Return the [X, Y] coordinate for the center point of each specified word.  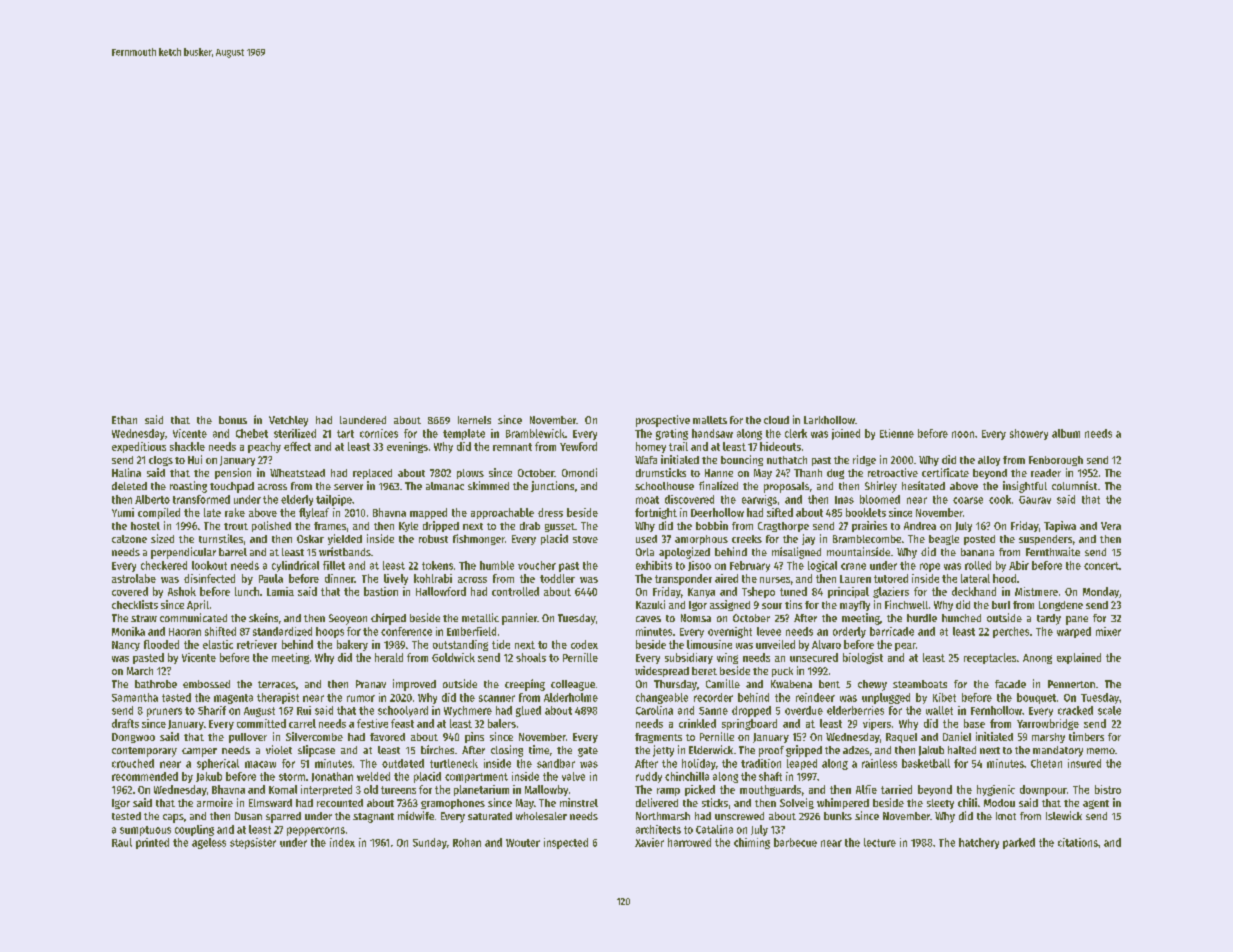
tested [126, 816]
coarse [968, 500]
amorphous [701, 540]
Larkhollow [829, 420]
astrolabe [134, 578]
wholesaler [541, 816]
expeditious [139, 447]
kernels [474, 420]
